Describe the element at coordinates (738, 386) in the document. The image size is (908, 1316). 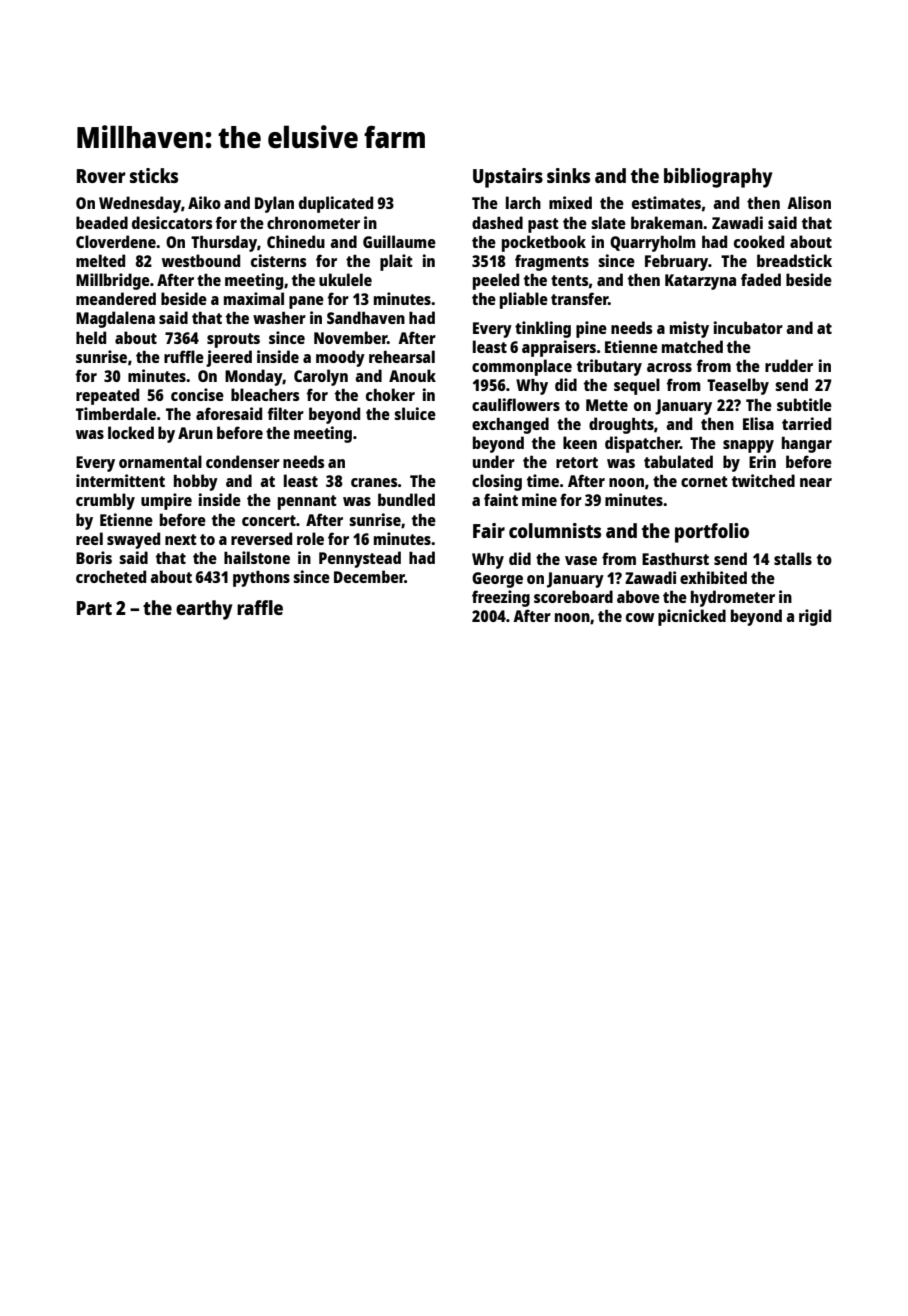
I see `Teaselby` at that location.
